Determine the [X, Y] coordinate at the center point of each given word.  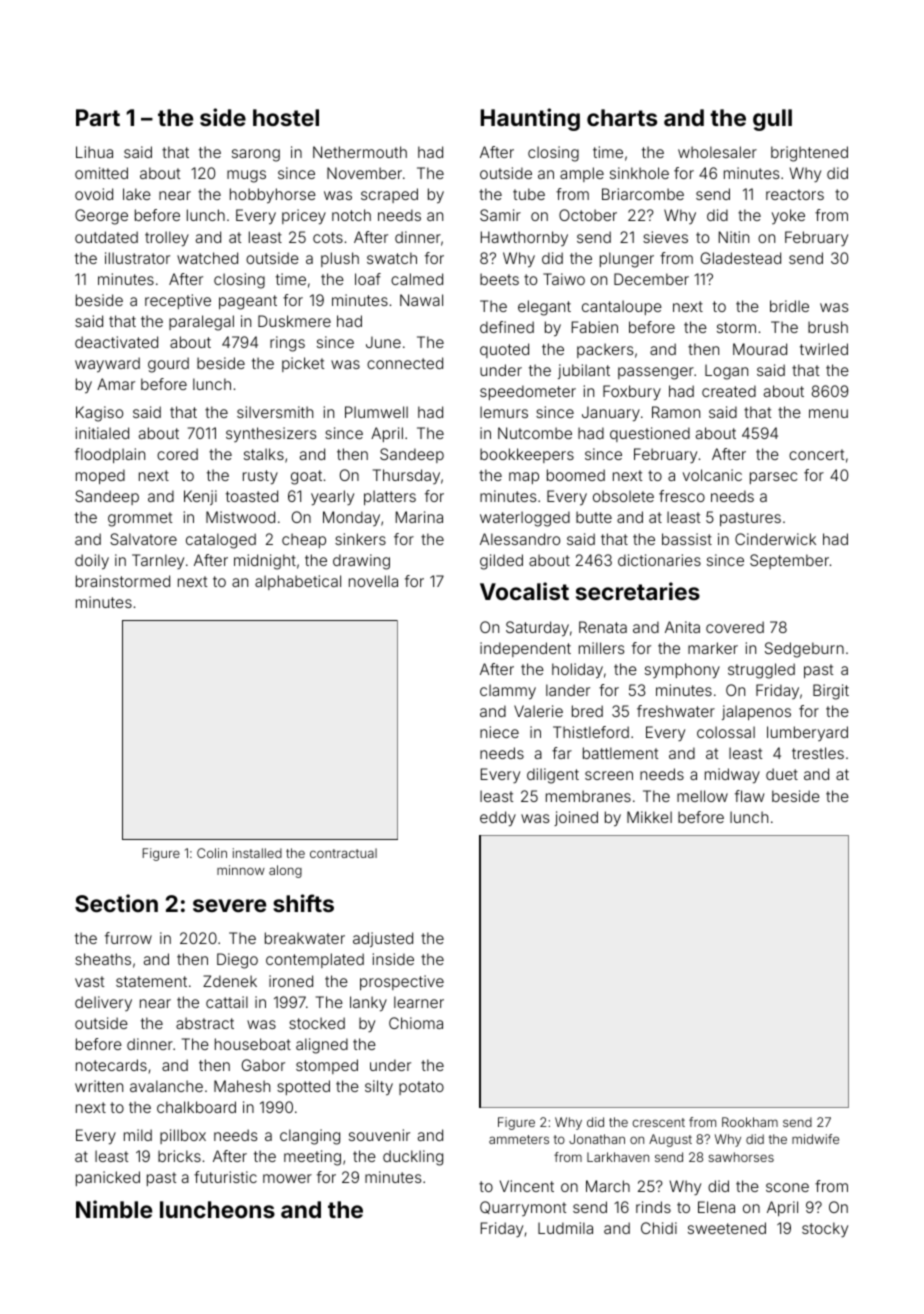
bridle [789, 306]
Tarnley [158, 562]
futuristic [225, 1177]
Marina [419, 517]
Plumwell [376, 412]
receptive [178, 301]
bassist [687, 539]
